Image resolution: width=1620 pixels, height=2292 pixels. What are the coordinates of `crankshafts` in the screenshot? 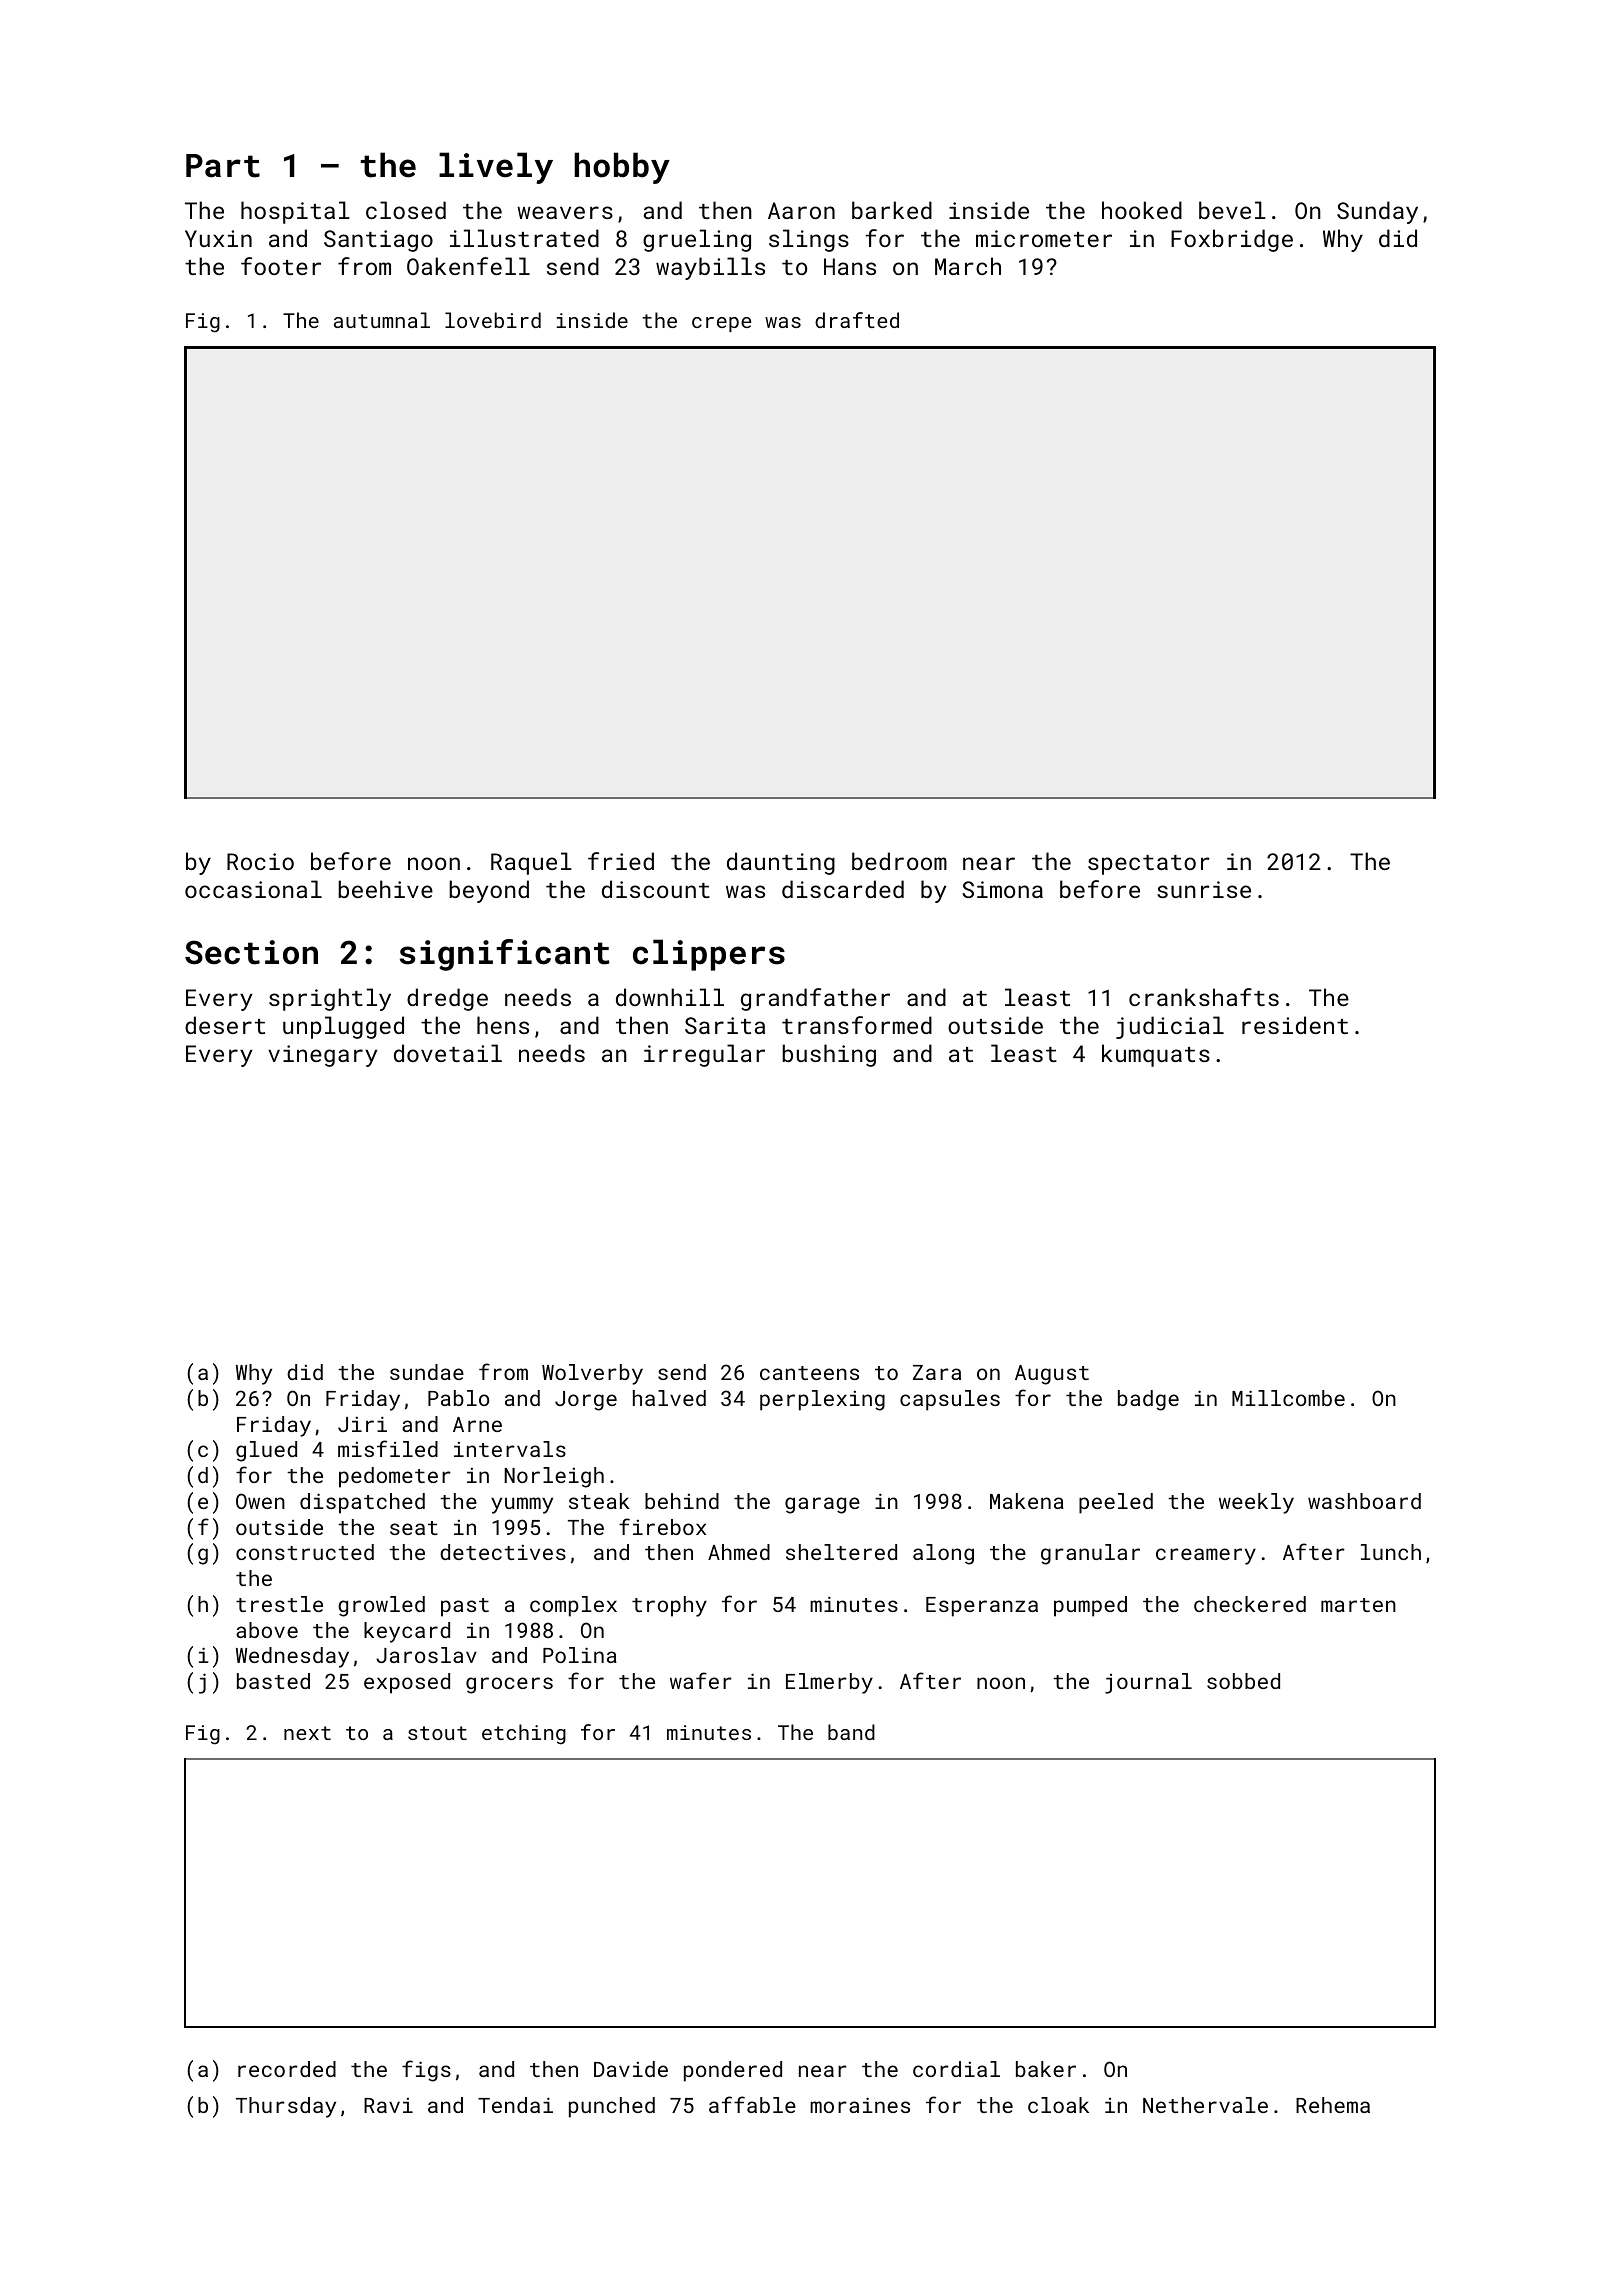 It's located at (1204, 997).
